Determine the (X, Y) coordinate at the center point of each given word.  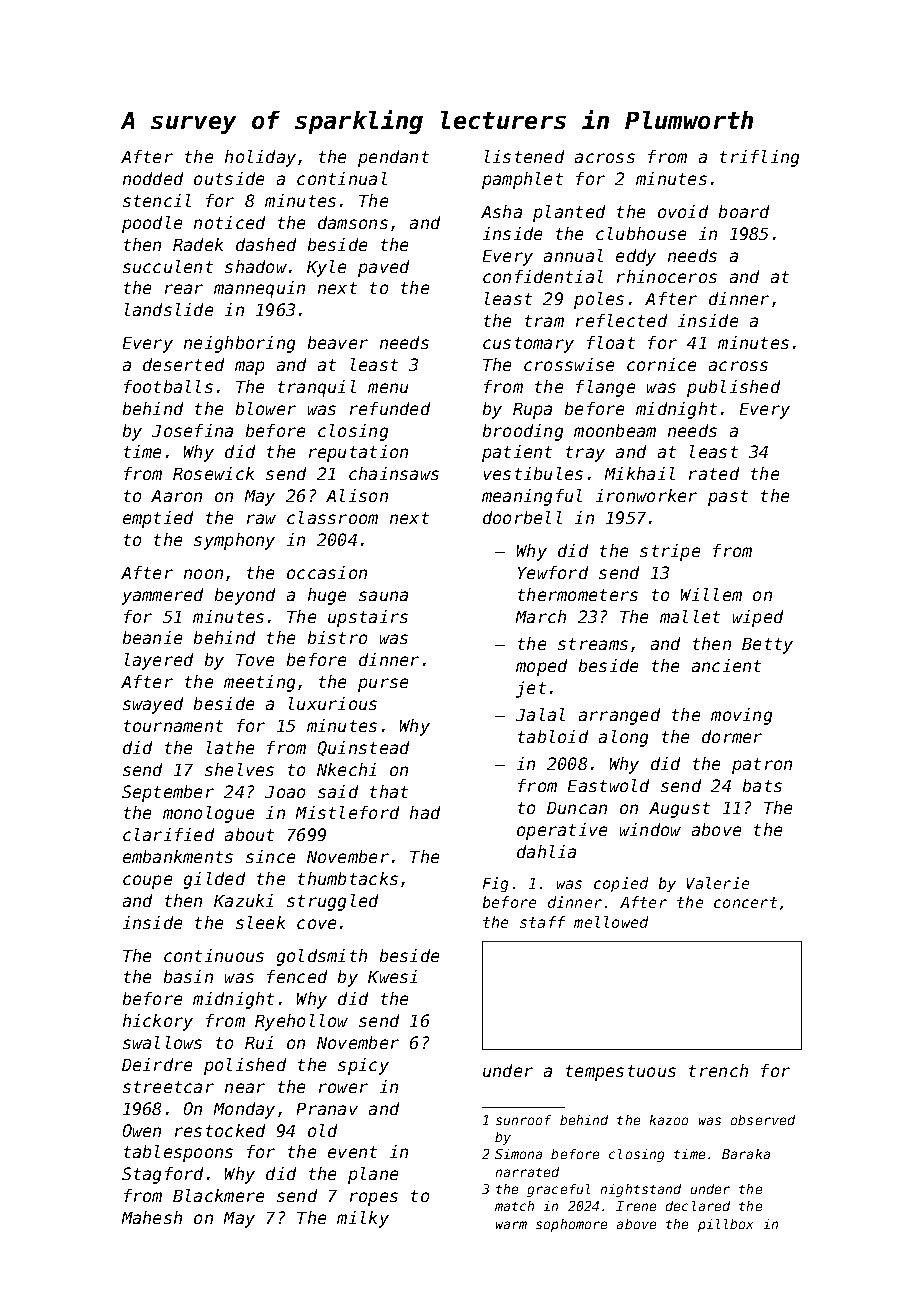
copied (621, 884)
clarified (168, 834)
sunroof (523, 1120)
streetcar (168, 1087)
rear (184, 289)
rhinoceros (667, 276)
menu (388, 388)
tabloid (553, 736)
